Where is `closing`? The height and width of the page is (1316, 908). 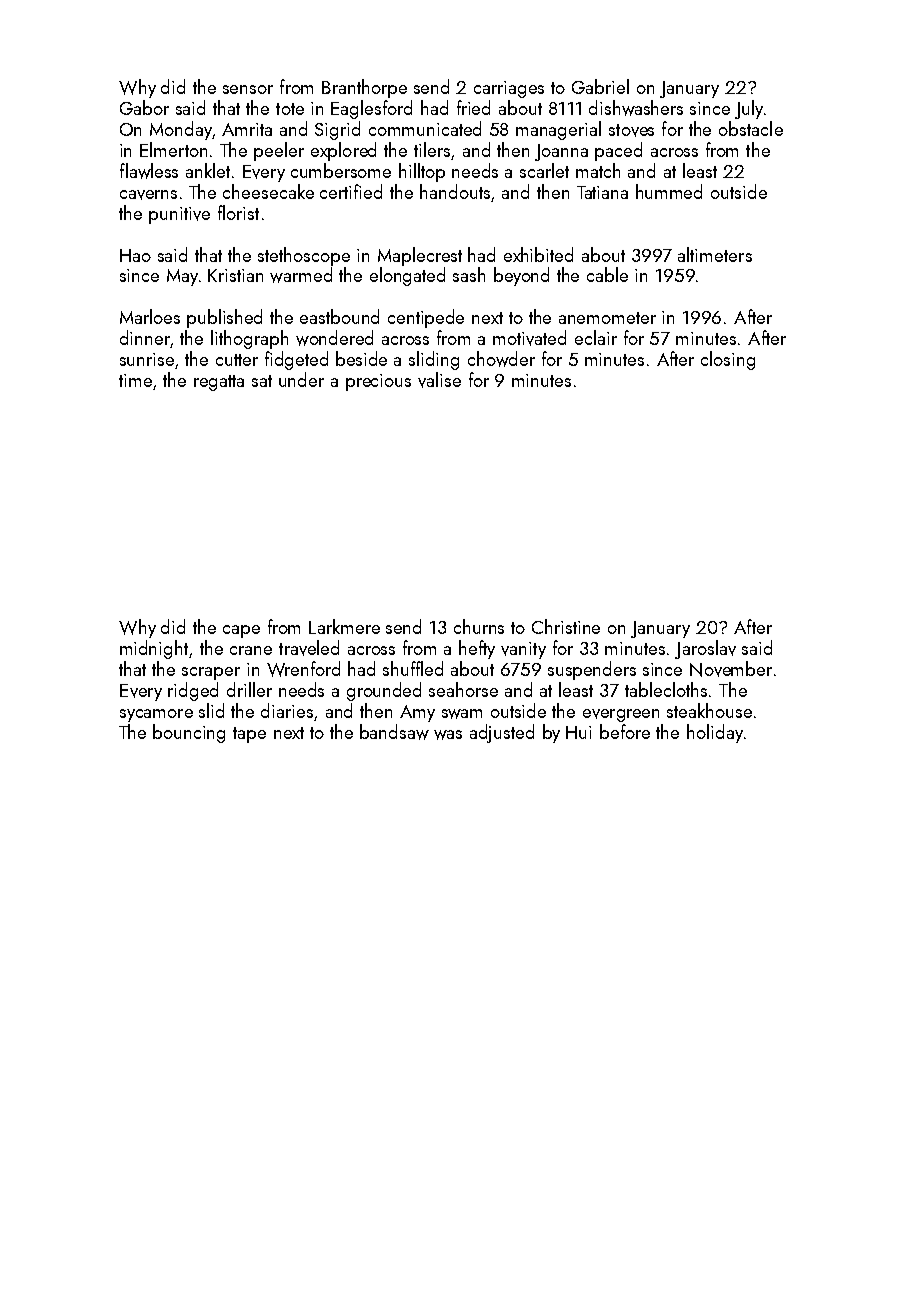 closing is located at coordinates (728, 360).
